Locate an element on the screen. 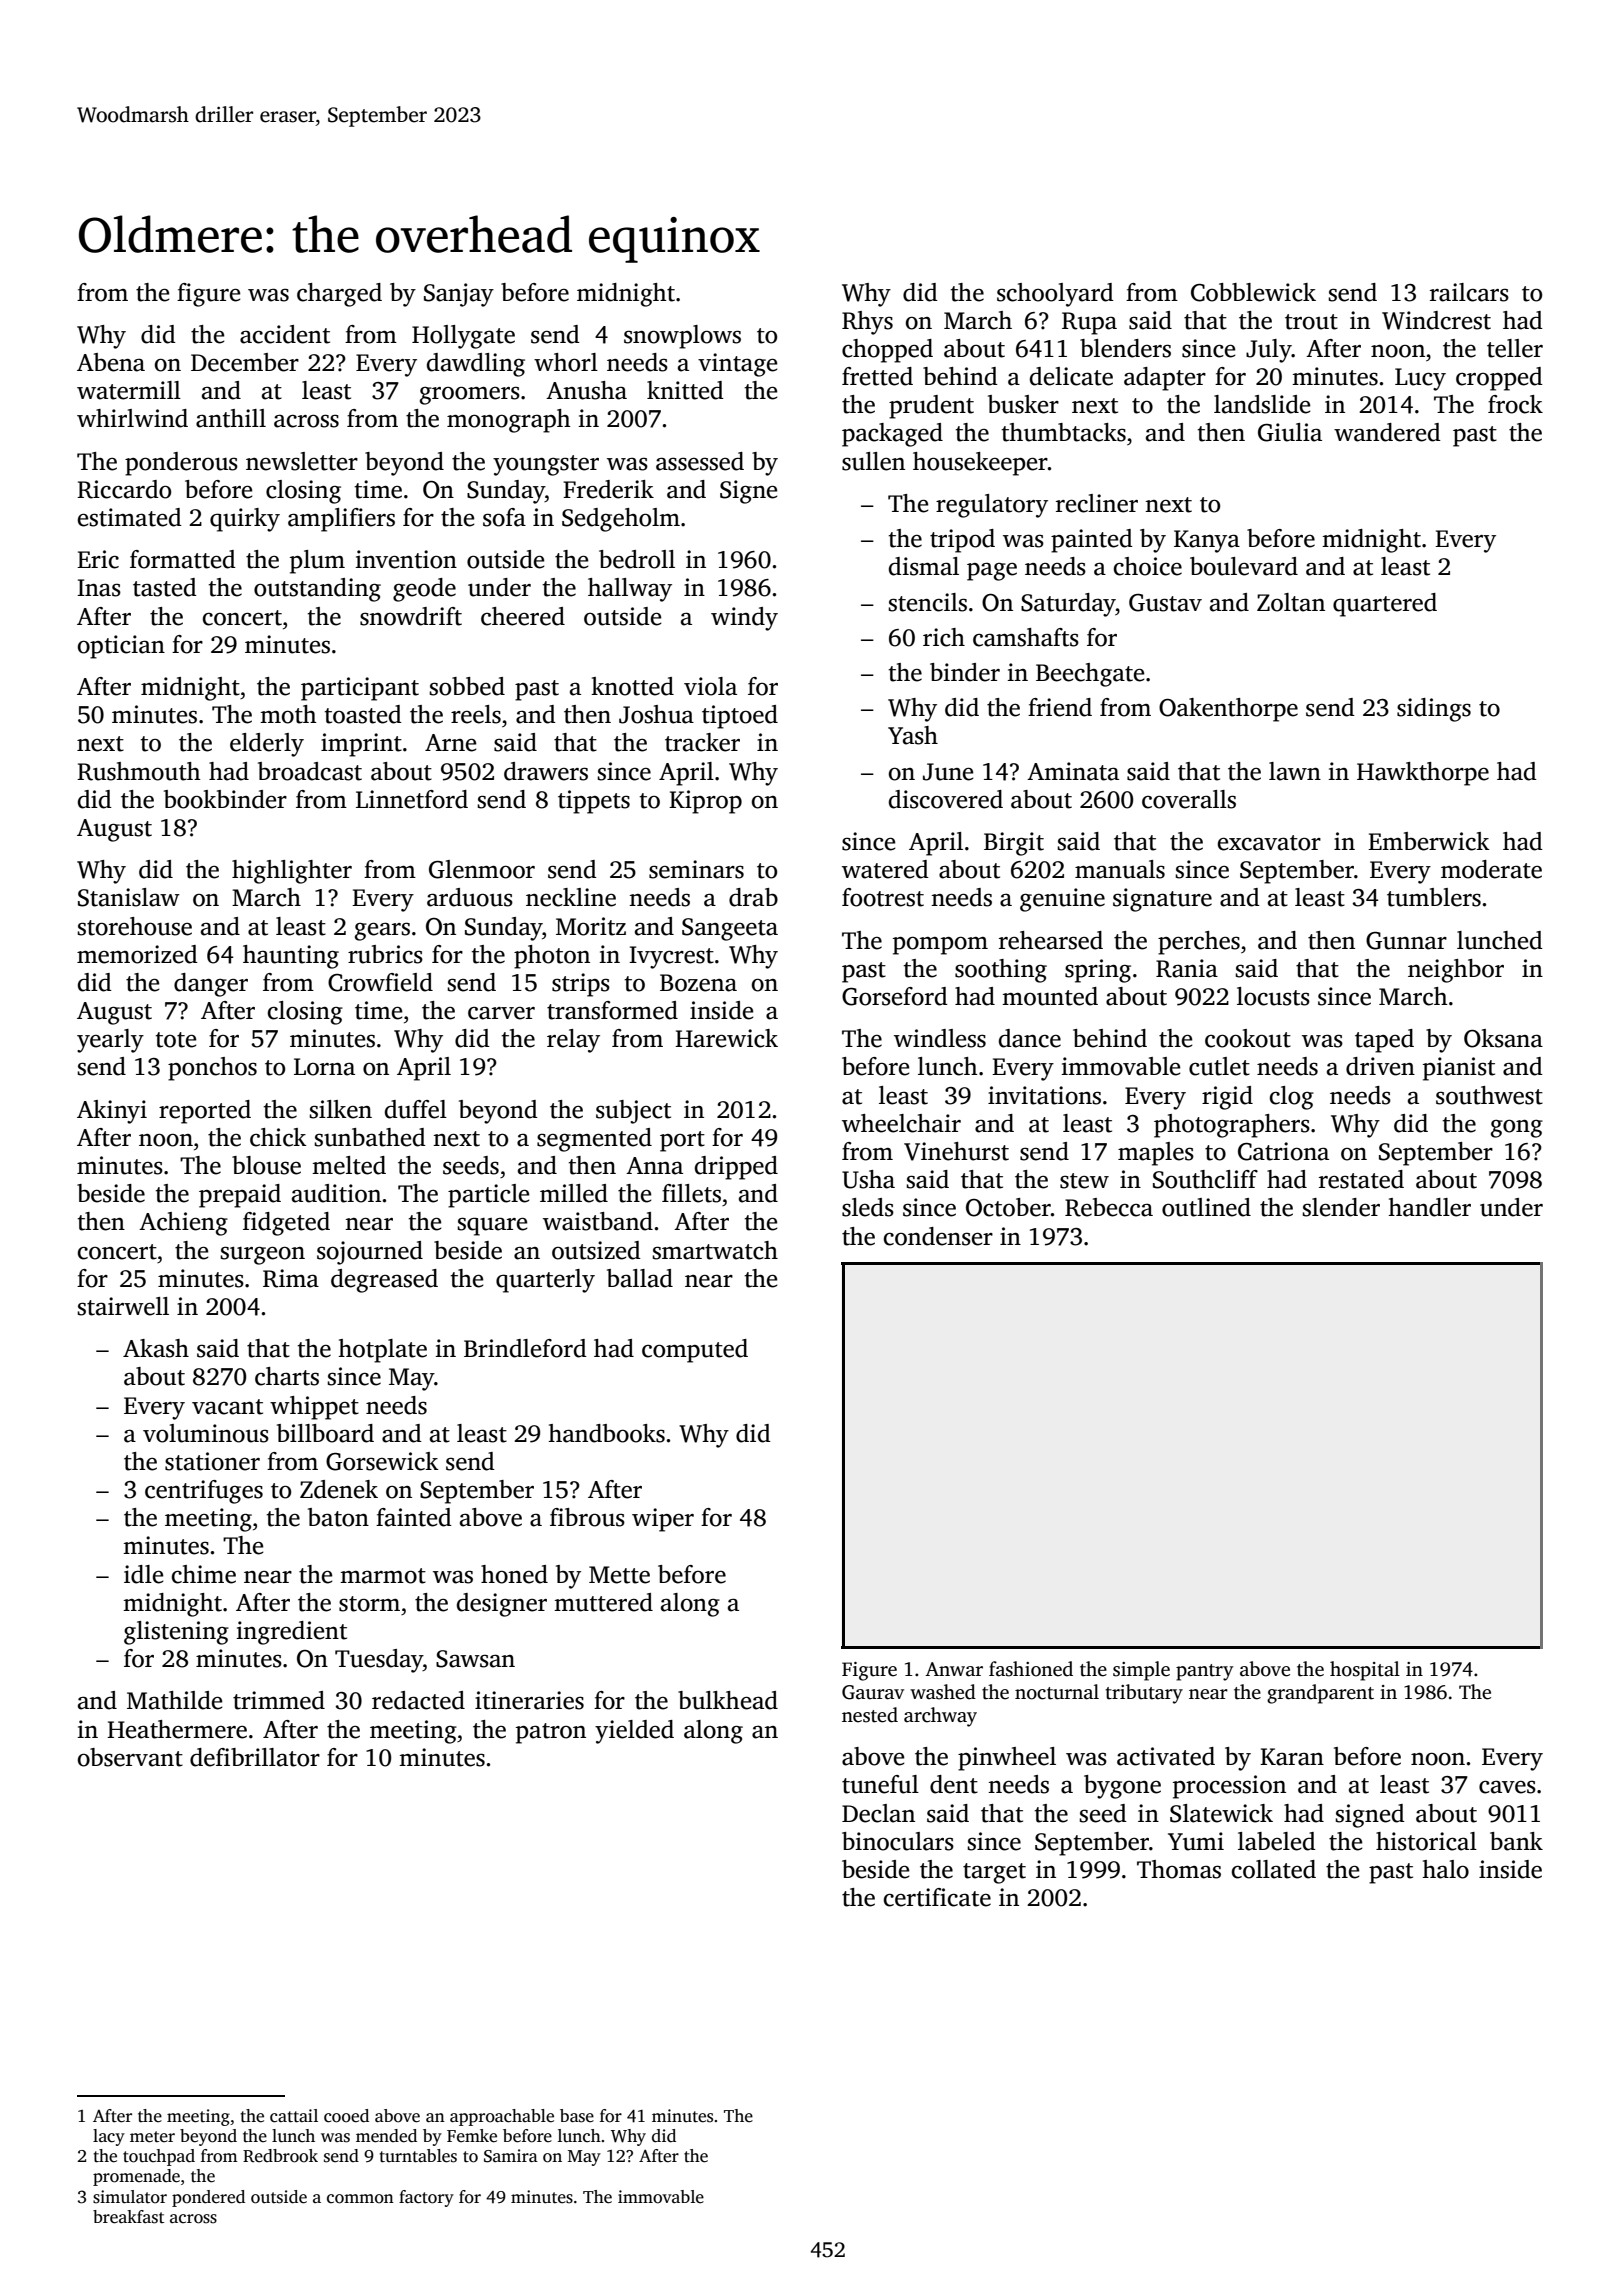 This screenshot has height=2292, width=1620. charged is located at coordinates (339, 295).
